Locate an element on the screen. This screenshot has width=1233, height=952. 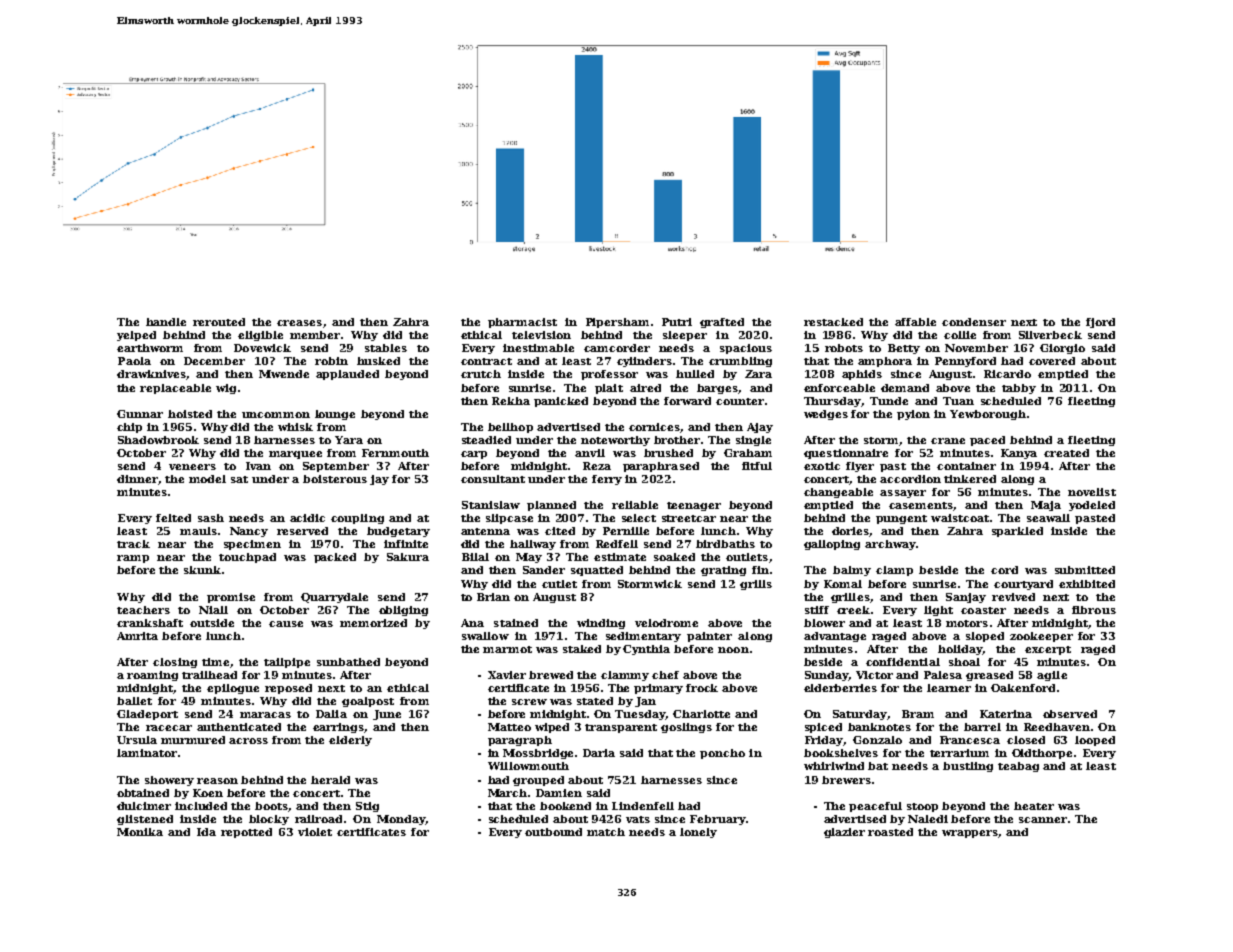
boots is located at coordinates (272, 807).
